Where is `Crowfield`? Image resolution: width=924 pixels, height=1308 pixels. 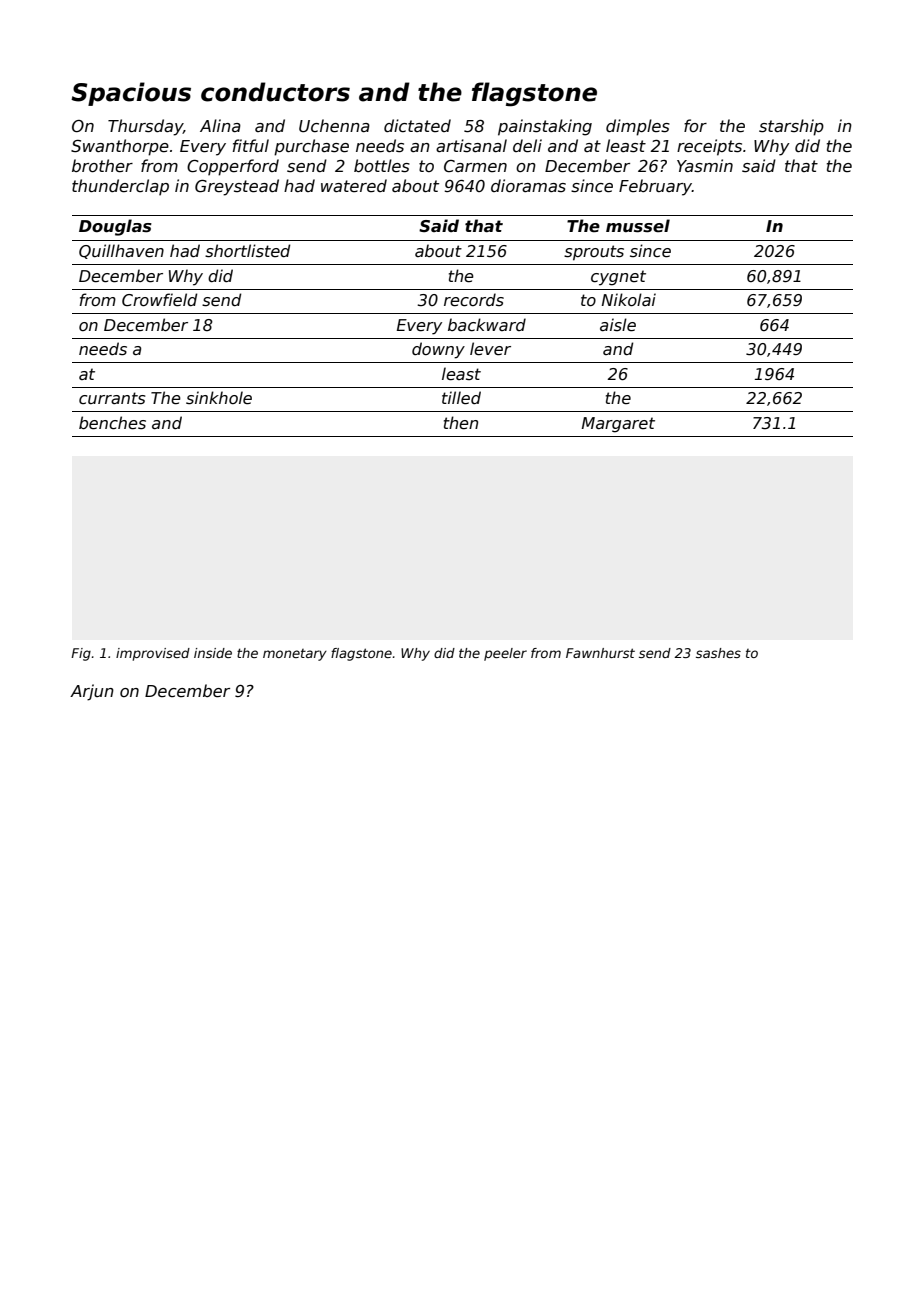 Crowfield is located at coordinates (159, 300).
